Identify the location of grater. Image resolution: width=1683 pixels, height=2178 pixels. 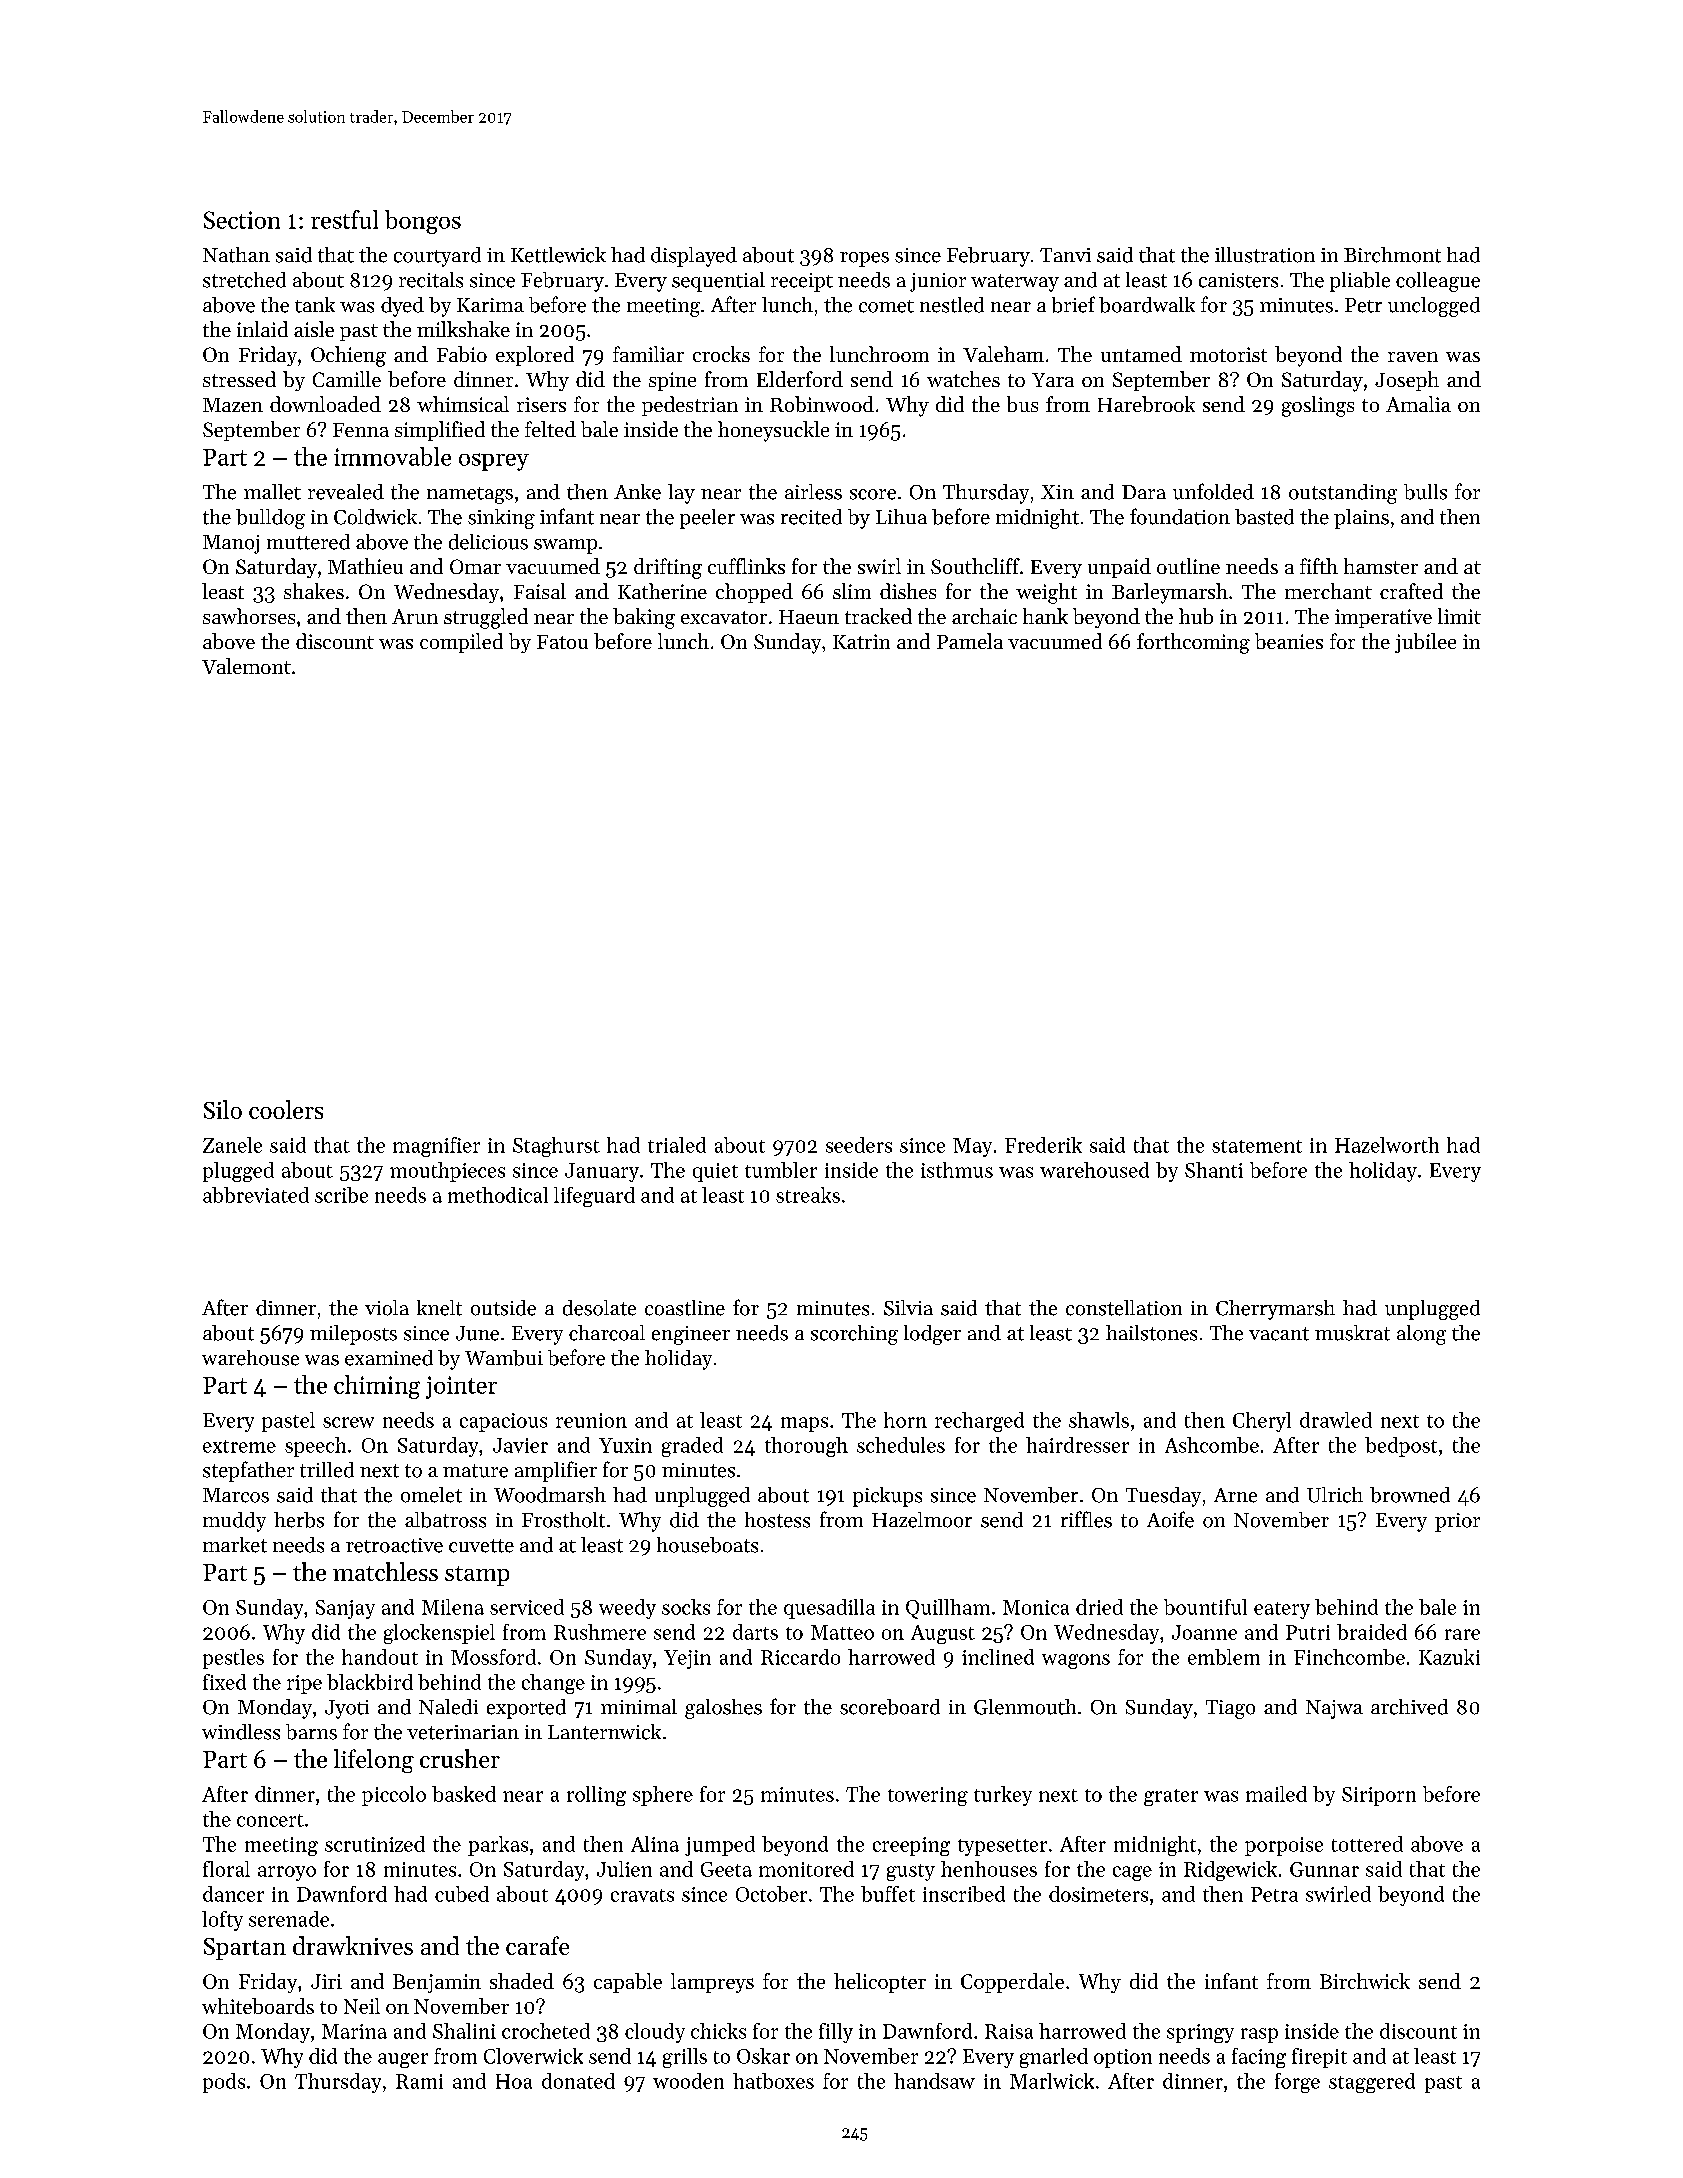
(1171, 1797).
